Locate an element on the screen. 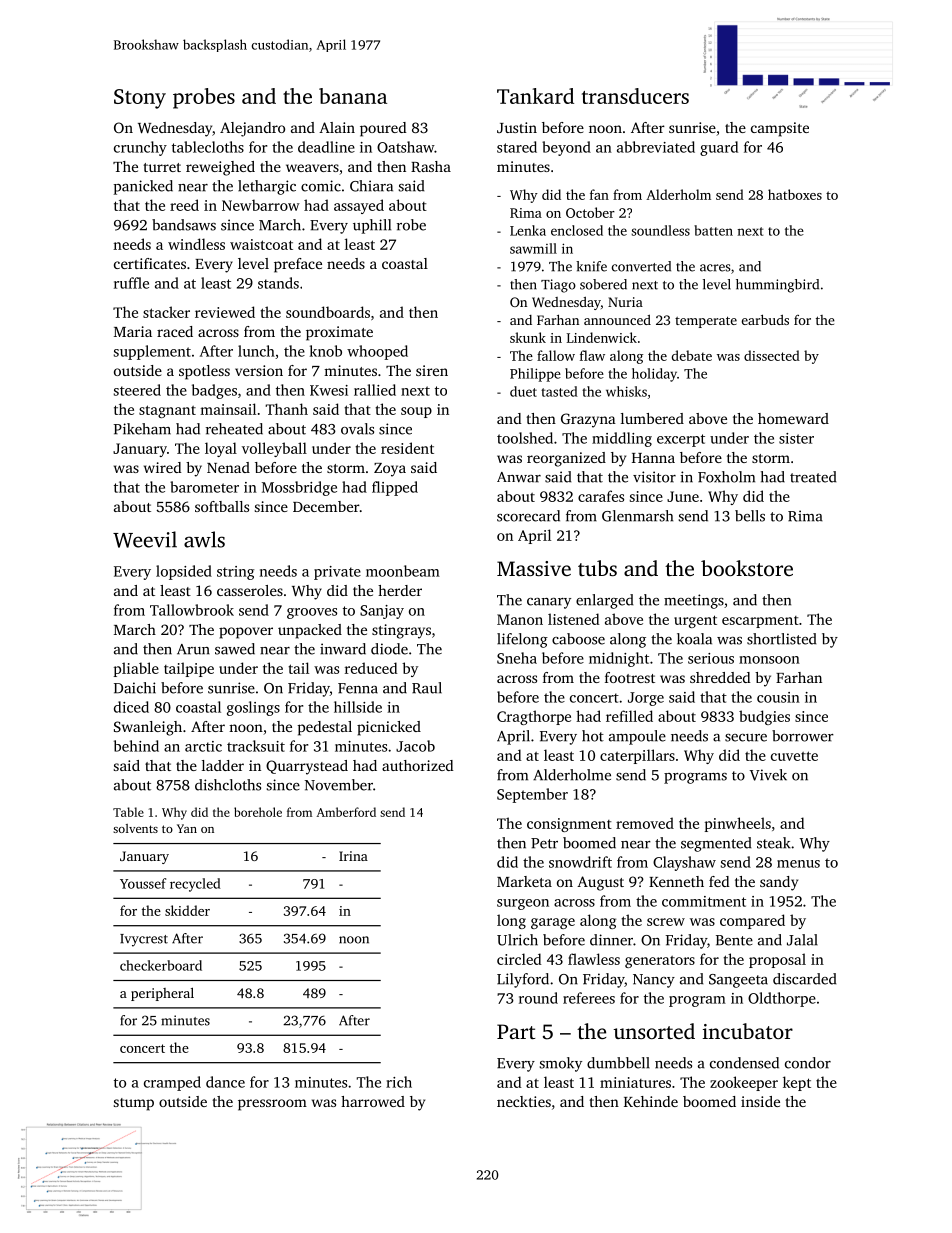  Lilyford is located at coordinates (523, 980).
